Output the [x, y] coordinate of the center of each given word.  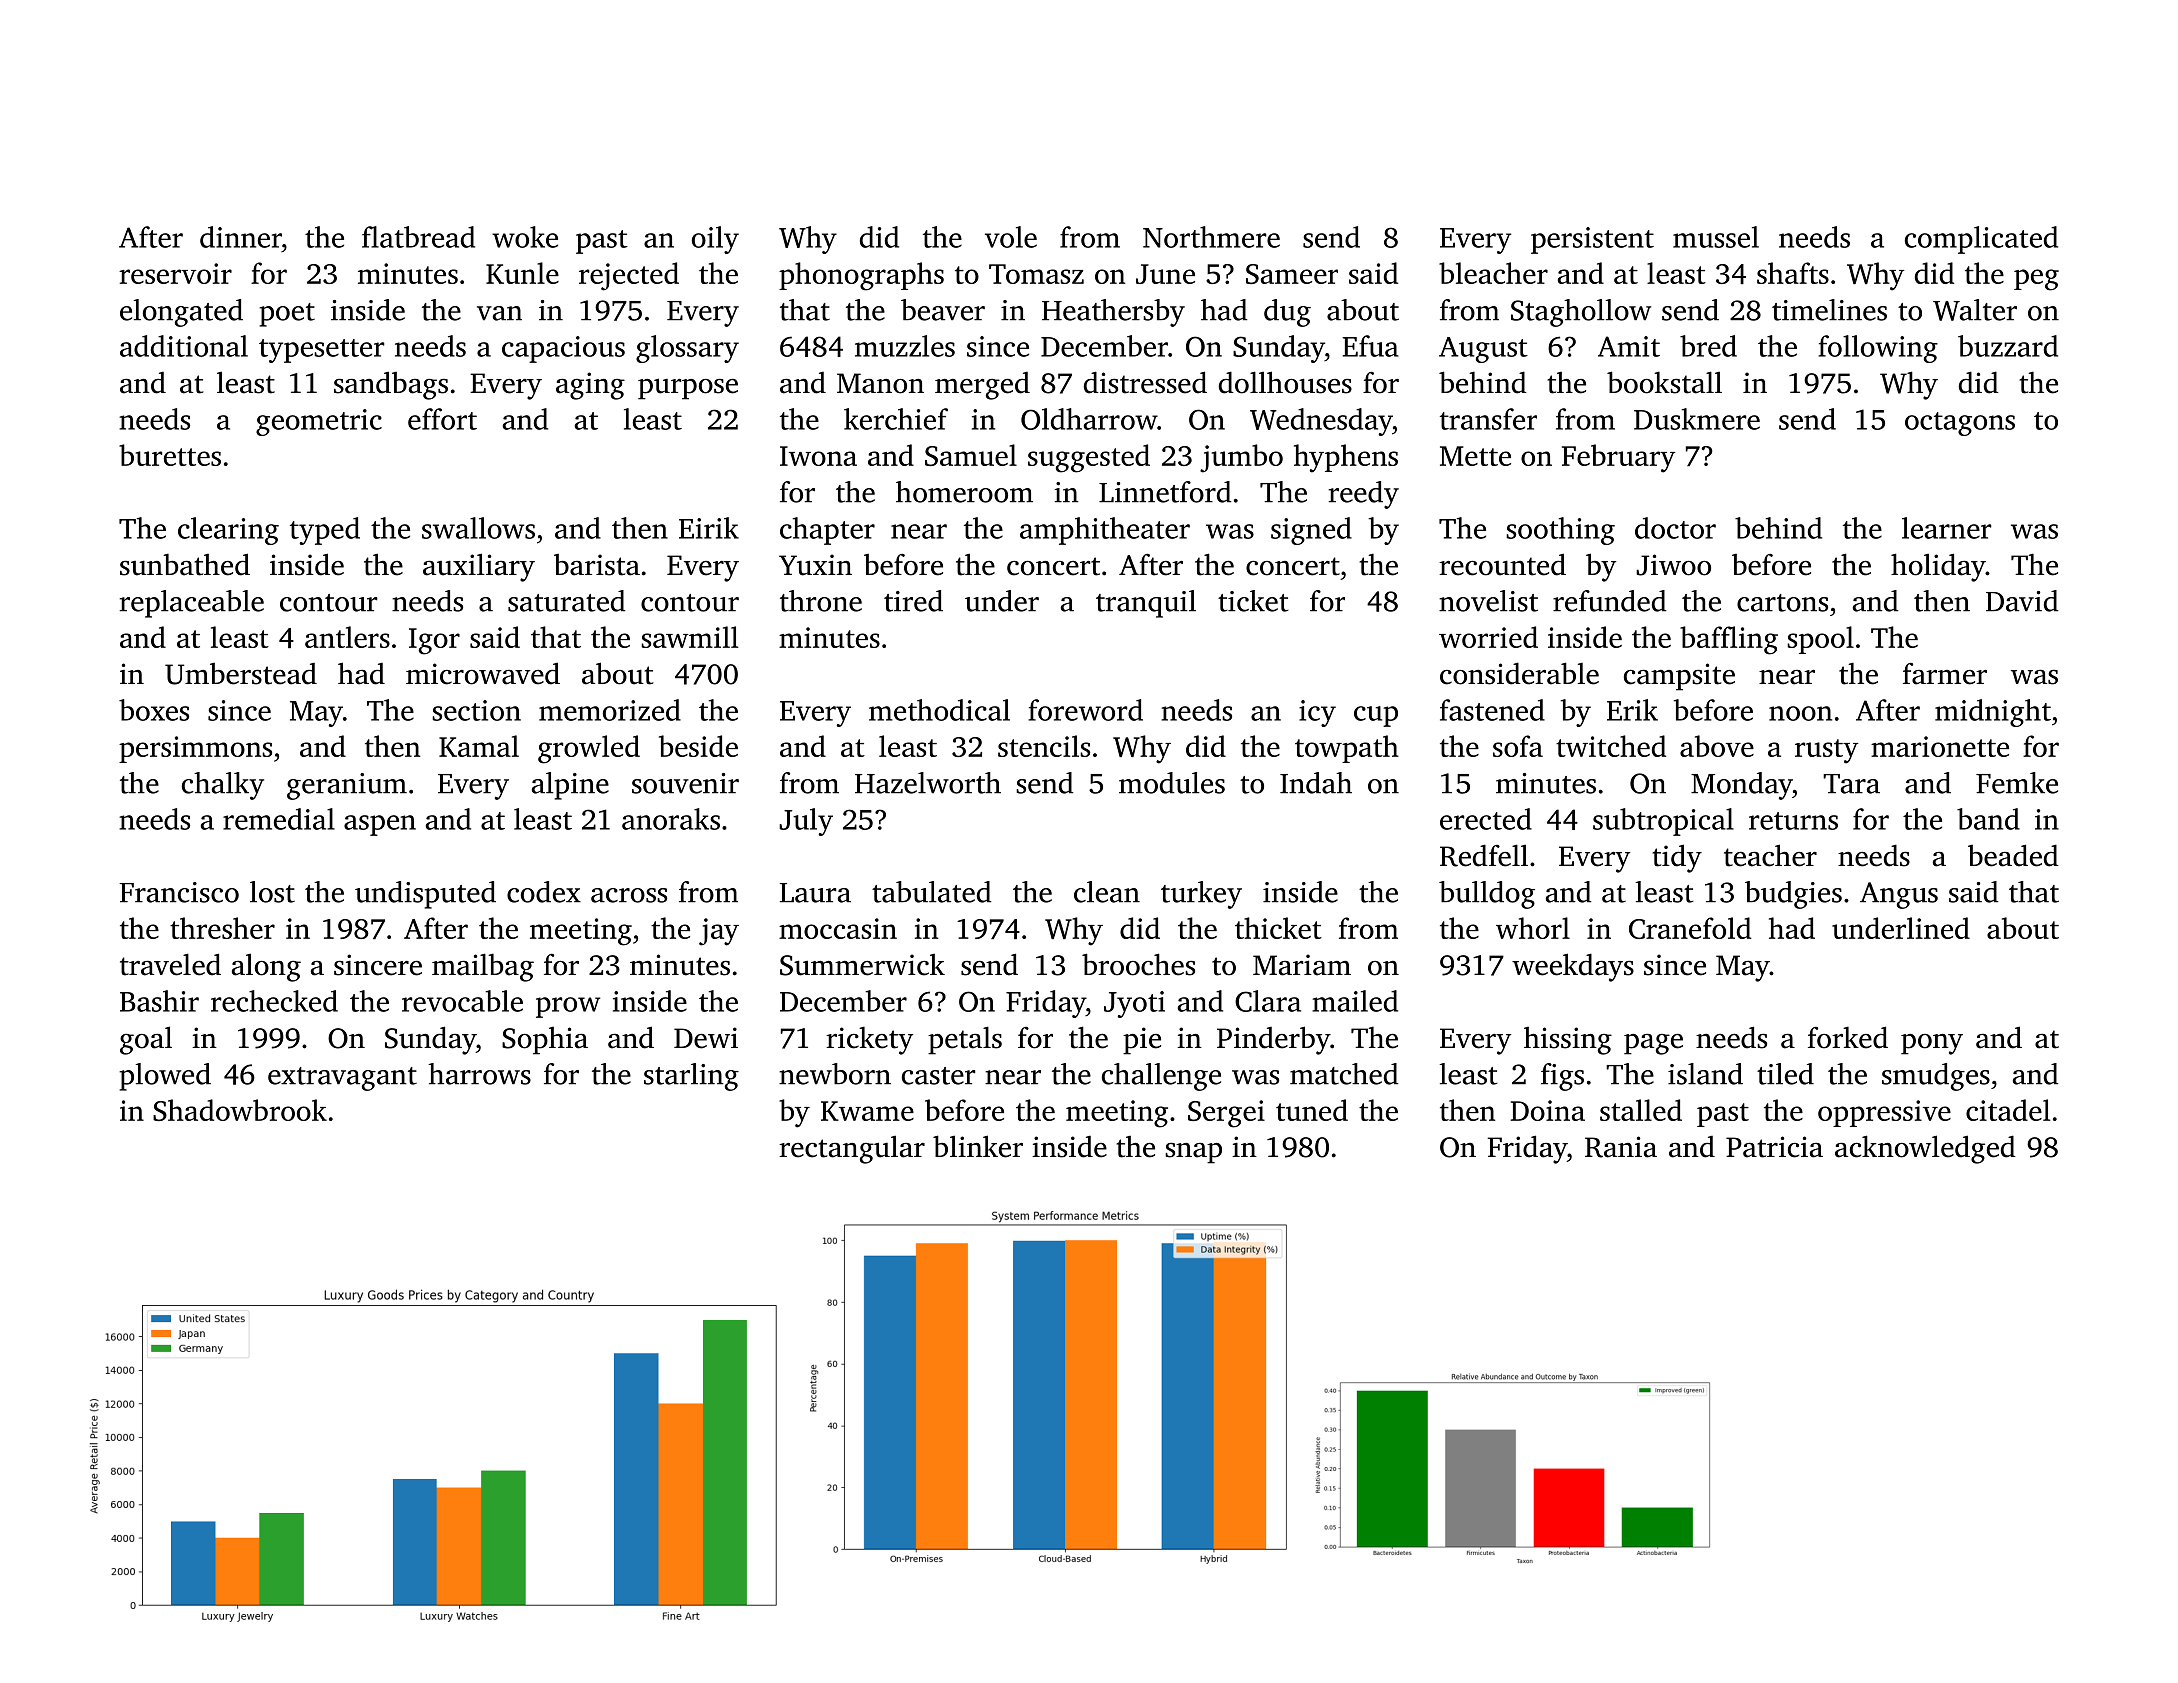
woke [525, 237]
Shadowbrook [240, 1110]
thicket [1278, 928]
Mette [1475, 456]
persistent [1592, 240]
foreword [1085, 710]
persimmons [195, 749]
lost [272, 892]
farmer [1945, 674]
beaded [2013, 855]
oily [715, 240]
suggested [1089, 458]
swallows [478, 528]
